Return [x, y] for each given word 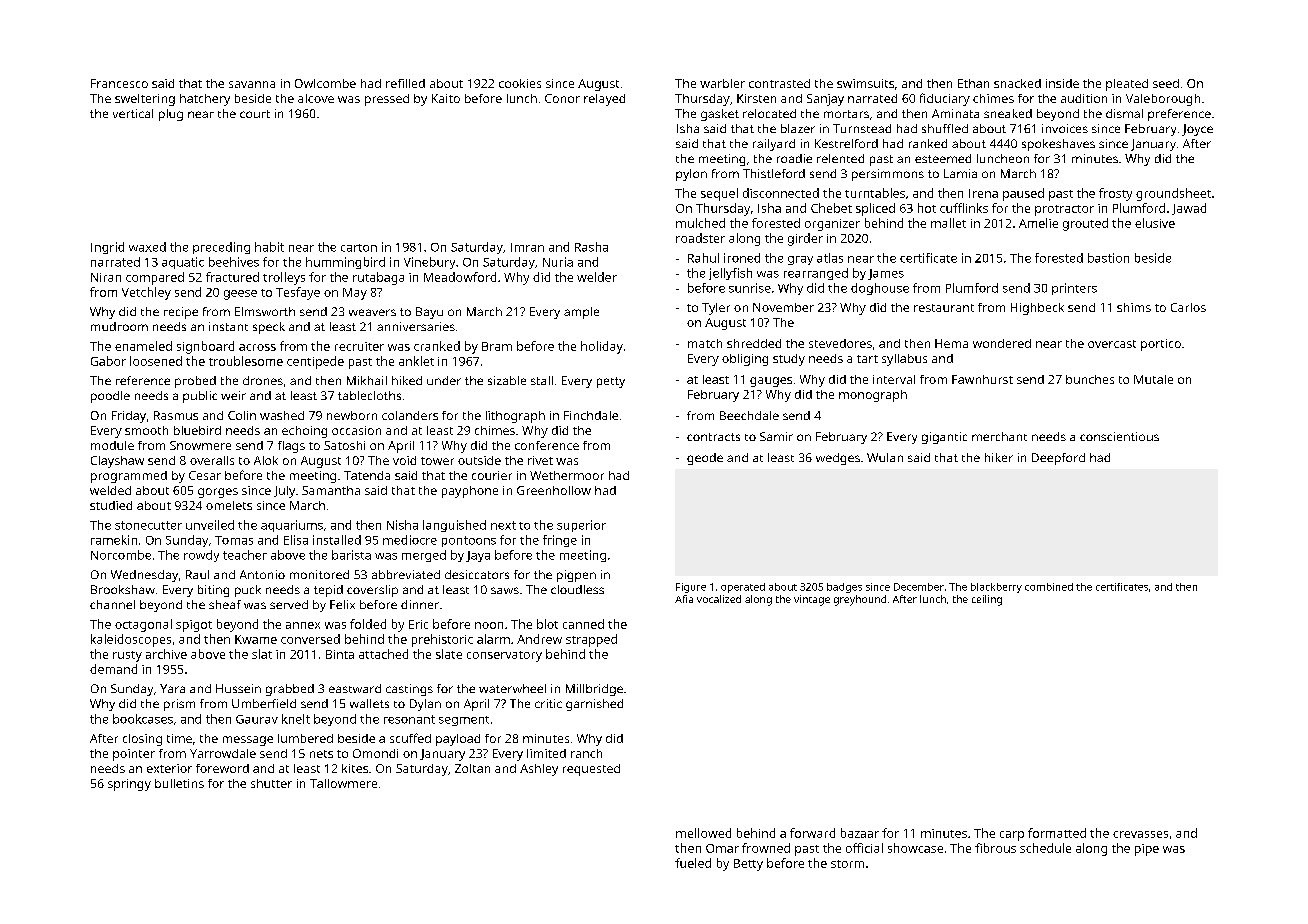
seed [1166, 83]
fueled [693, 863]
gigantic [944, 438]
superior [581, 526]
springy [129, 785]
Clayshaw [117, 462]
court [255, 114]
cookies [520, 83]
